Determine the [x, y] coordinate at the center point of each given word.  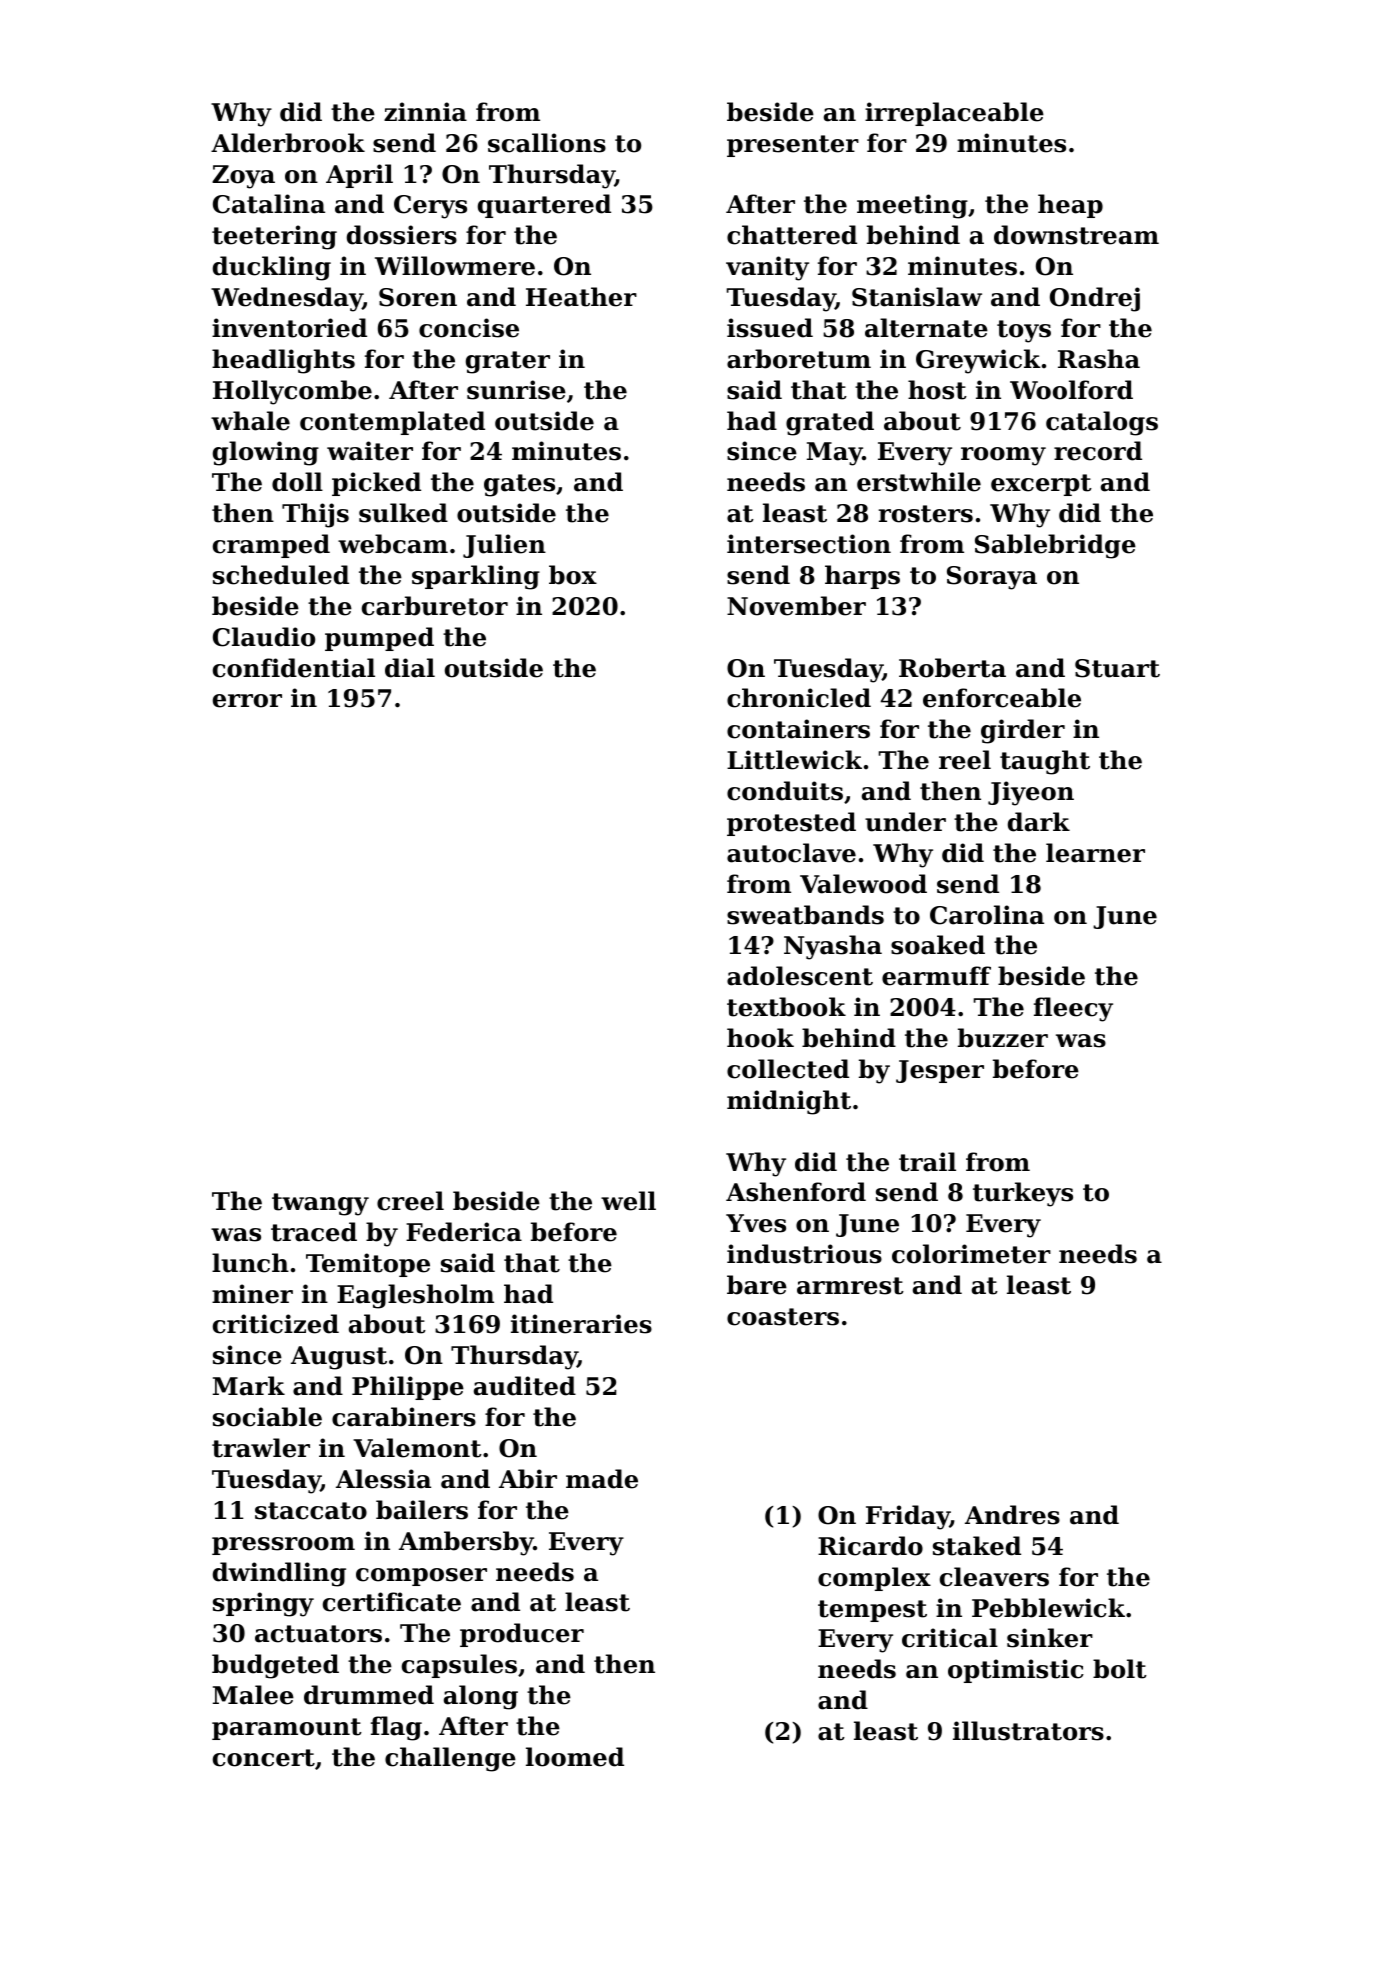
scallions [547, 143]
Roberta [952, 668]
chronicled [799, 698]
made [602, 1479]
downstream [1076, 235]
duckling [272, 268]
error [247, 701]
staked [977, 1546]
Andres [1012, 1515]
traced [314, 1232]
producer [522, 1635]
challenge [450, 1759]
